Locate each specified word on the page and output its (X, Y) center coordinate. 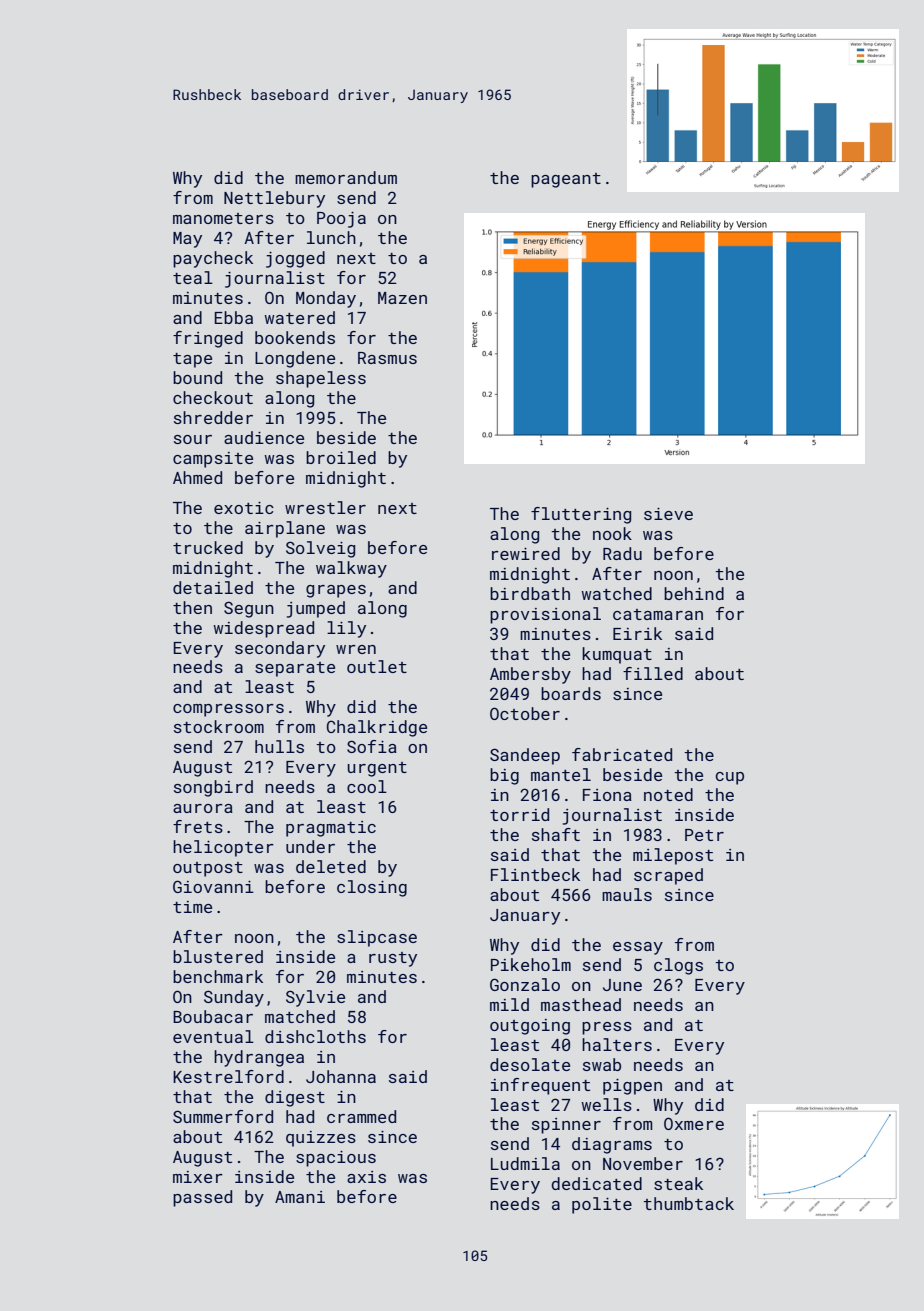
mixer (198, 1177)
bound (197, 377)
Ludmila (525, 1163)
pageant (566, 180)
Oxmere (694, 1123)
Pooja (341, 220)
